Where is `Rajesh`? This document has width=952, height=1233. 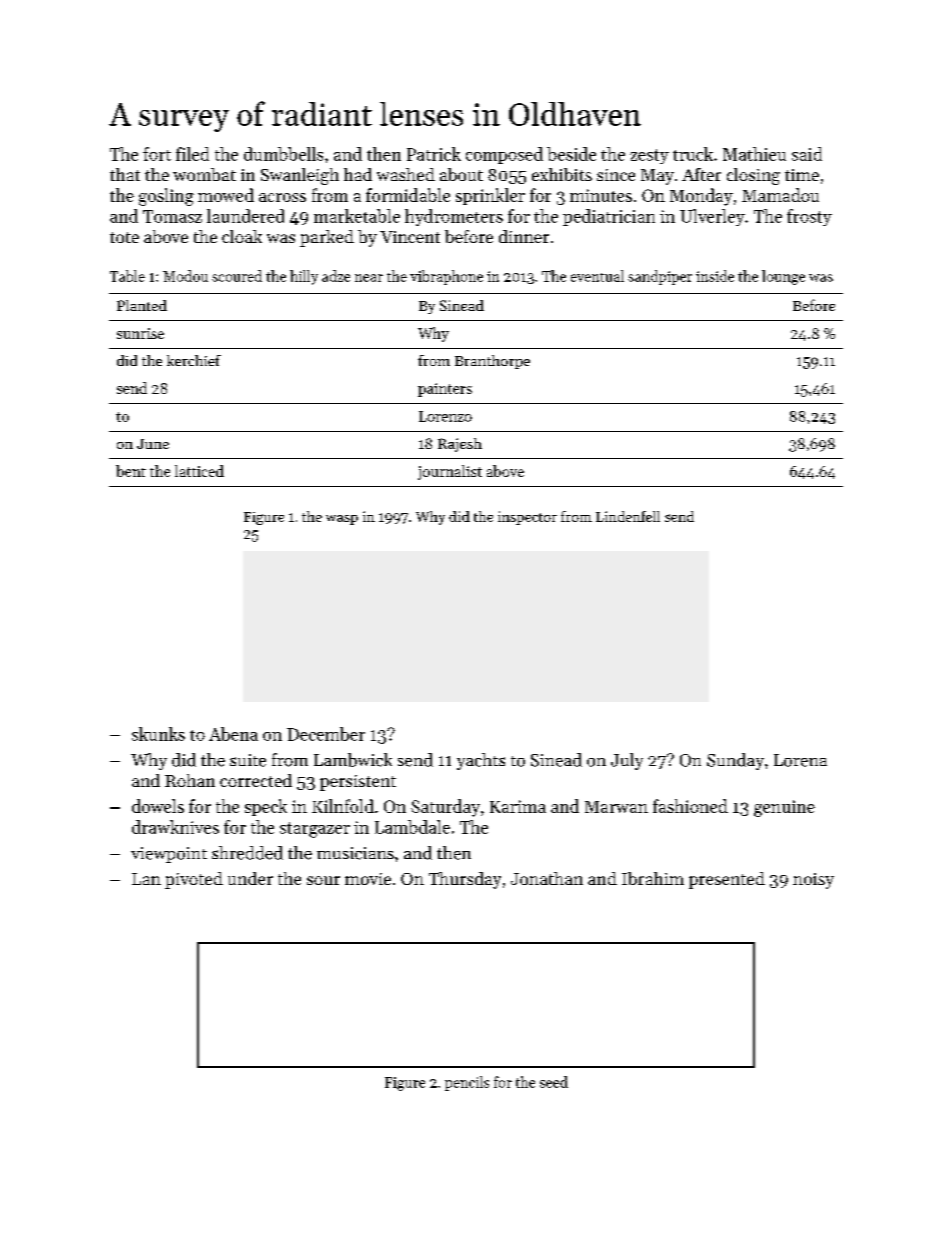 Rajesh is located at coordinates (460, 445).
